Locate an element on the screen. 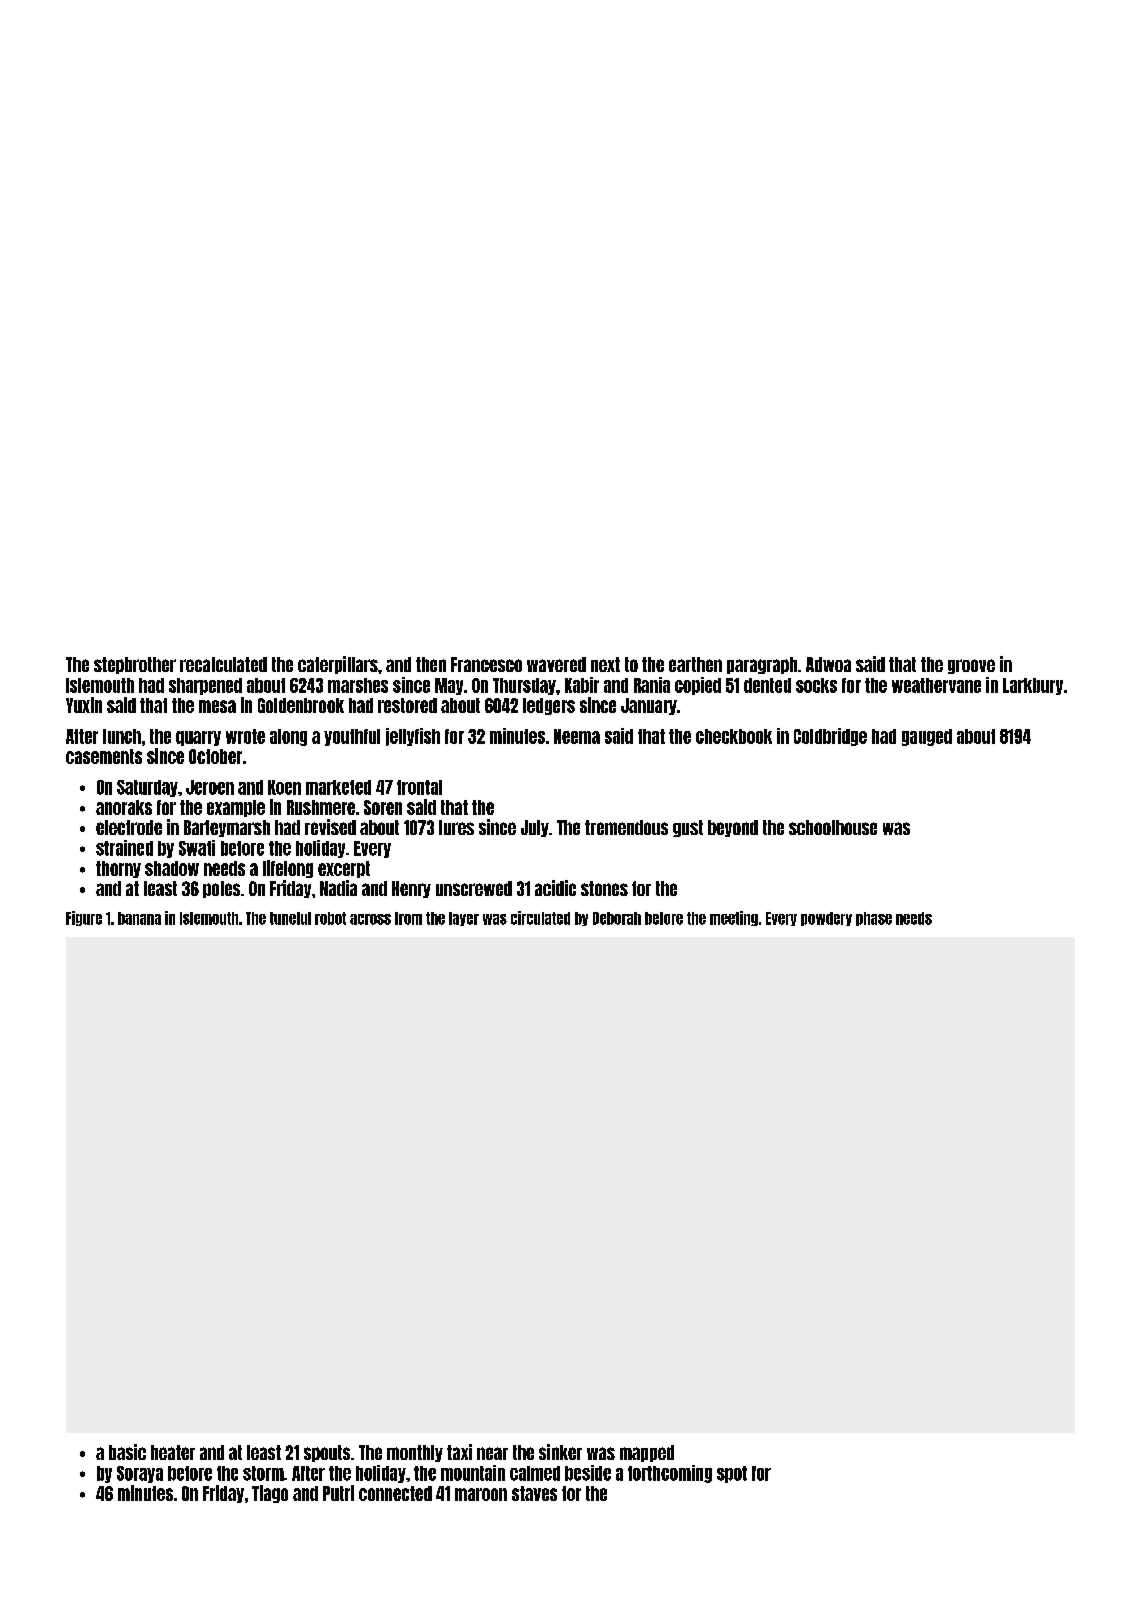 The image size is (1141, 1614). phase is located at coordinates (874, 919).
